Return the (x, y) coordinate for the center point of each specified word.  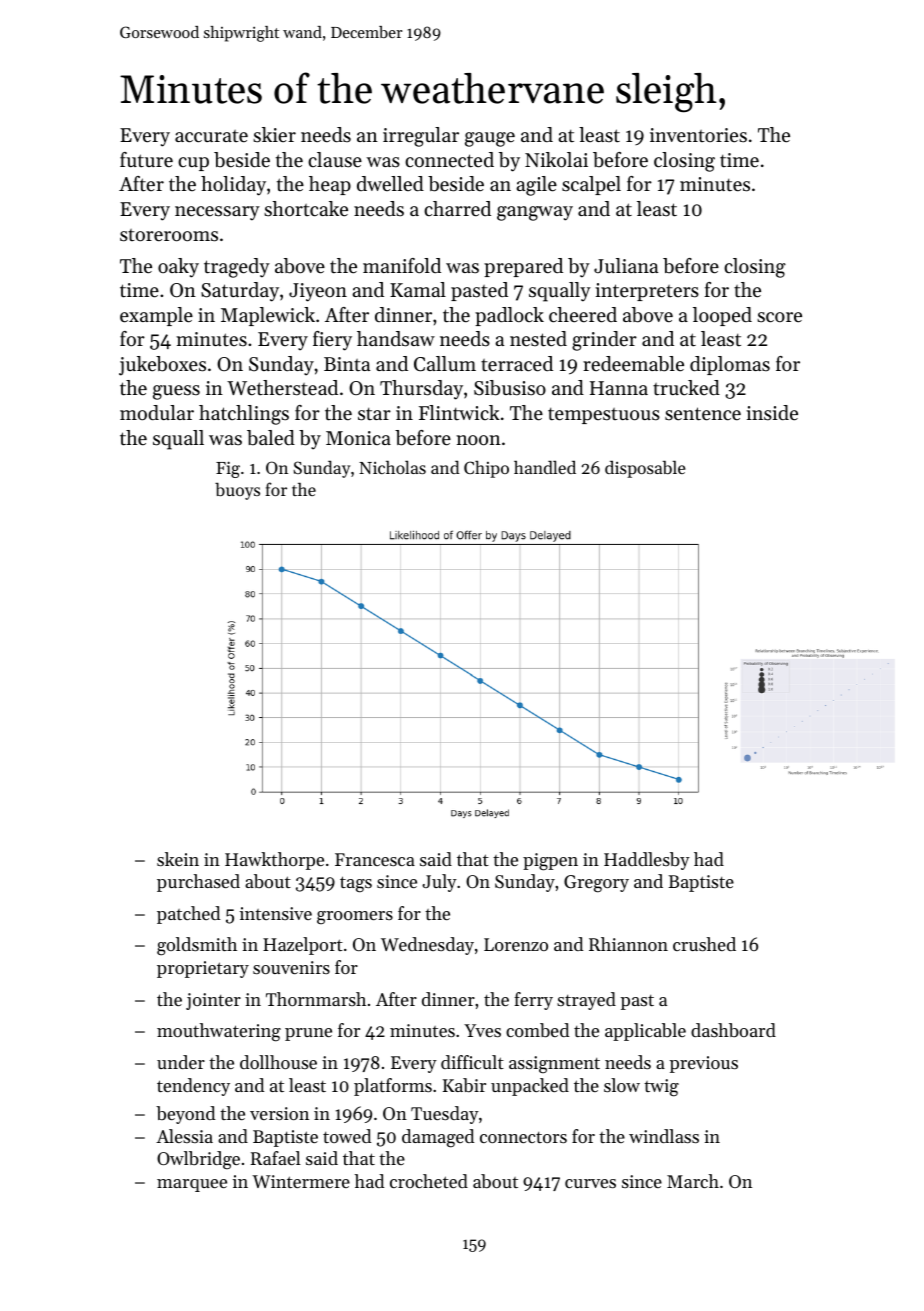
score (779, 317)
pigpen (550, 862)
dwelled (390, 183)
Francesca (375, 859)
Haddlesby (647, 861)
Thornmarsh (316, 999)
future (146, 160)
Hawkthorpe (274, 861)
